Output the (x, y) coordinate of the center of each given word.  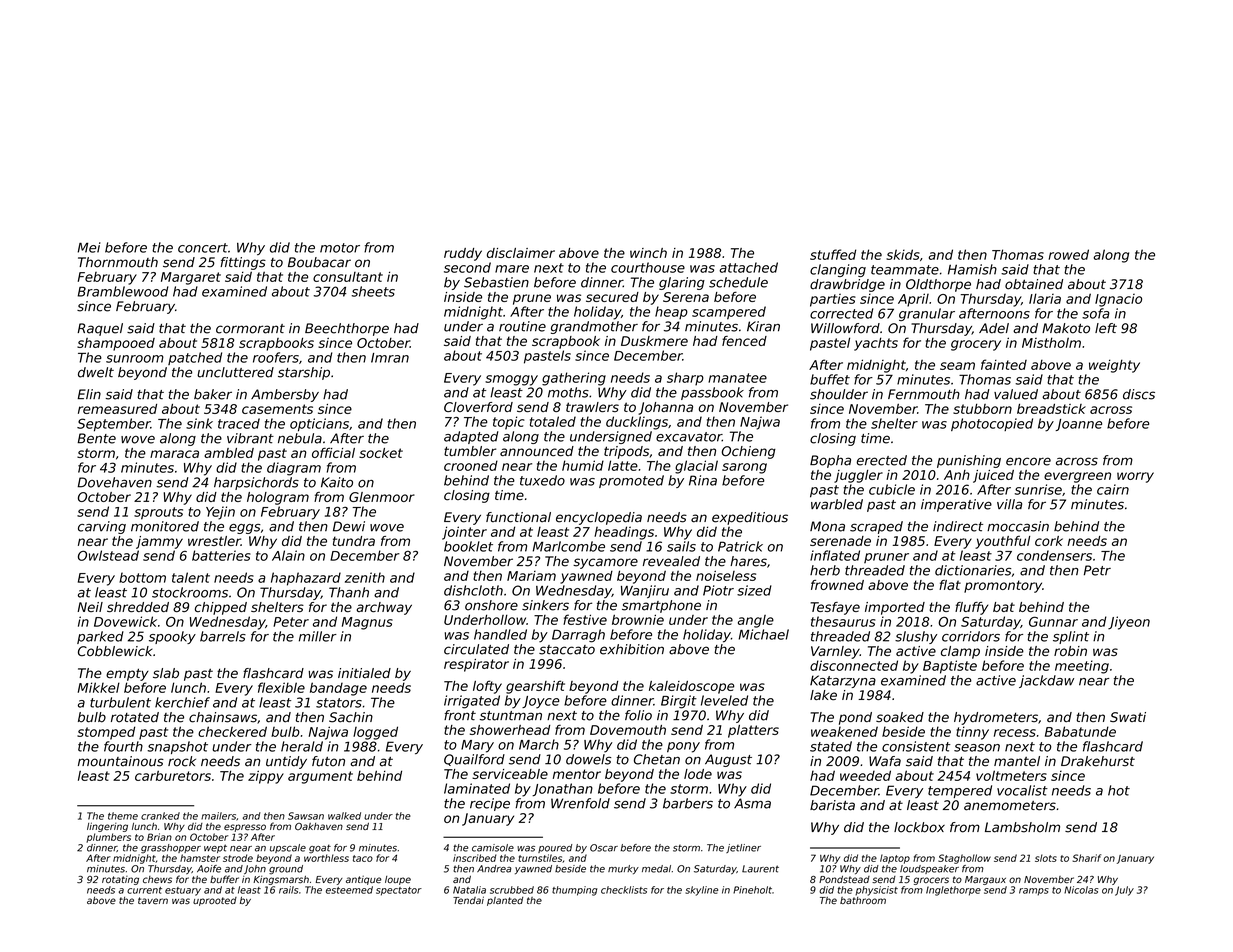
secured (612, 297)
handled (500, 634)
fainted (1004, 364)
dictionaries (973, 570)
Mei (89, 247)
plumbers (108, 838)
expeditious (750, 518)
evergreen (1077, 477)
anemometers (1010, 806)
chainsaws (223, 717)
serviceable (510, 774)
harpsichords (256, 483)
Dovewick (125, 621)
